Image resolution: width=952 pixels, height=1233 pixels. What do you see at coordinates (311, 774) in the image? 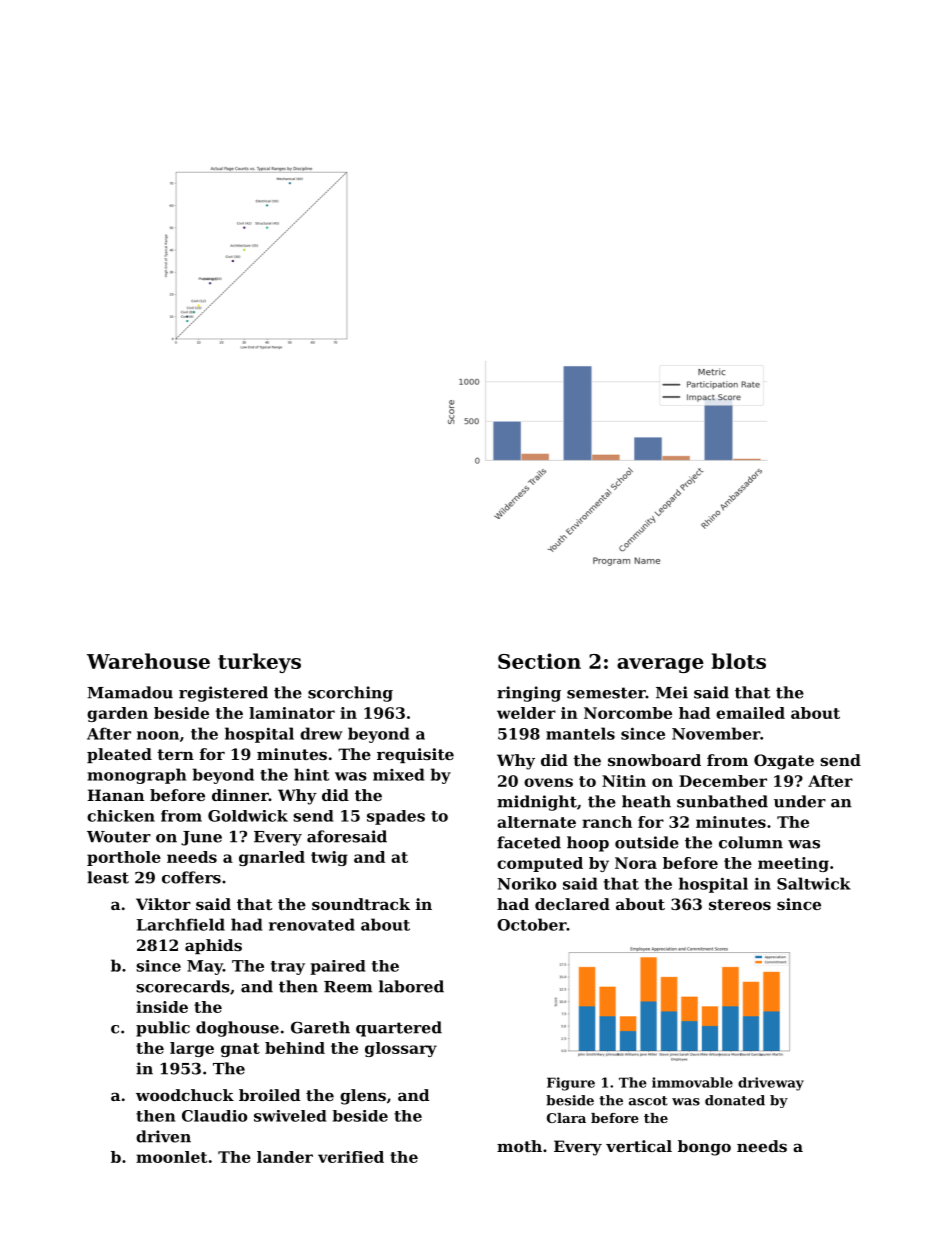
I see `hint` at bounding box center [311, 774].
